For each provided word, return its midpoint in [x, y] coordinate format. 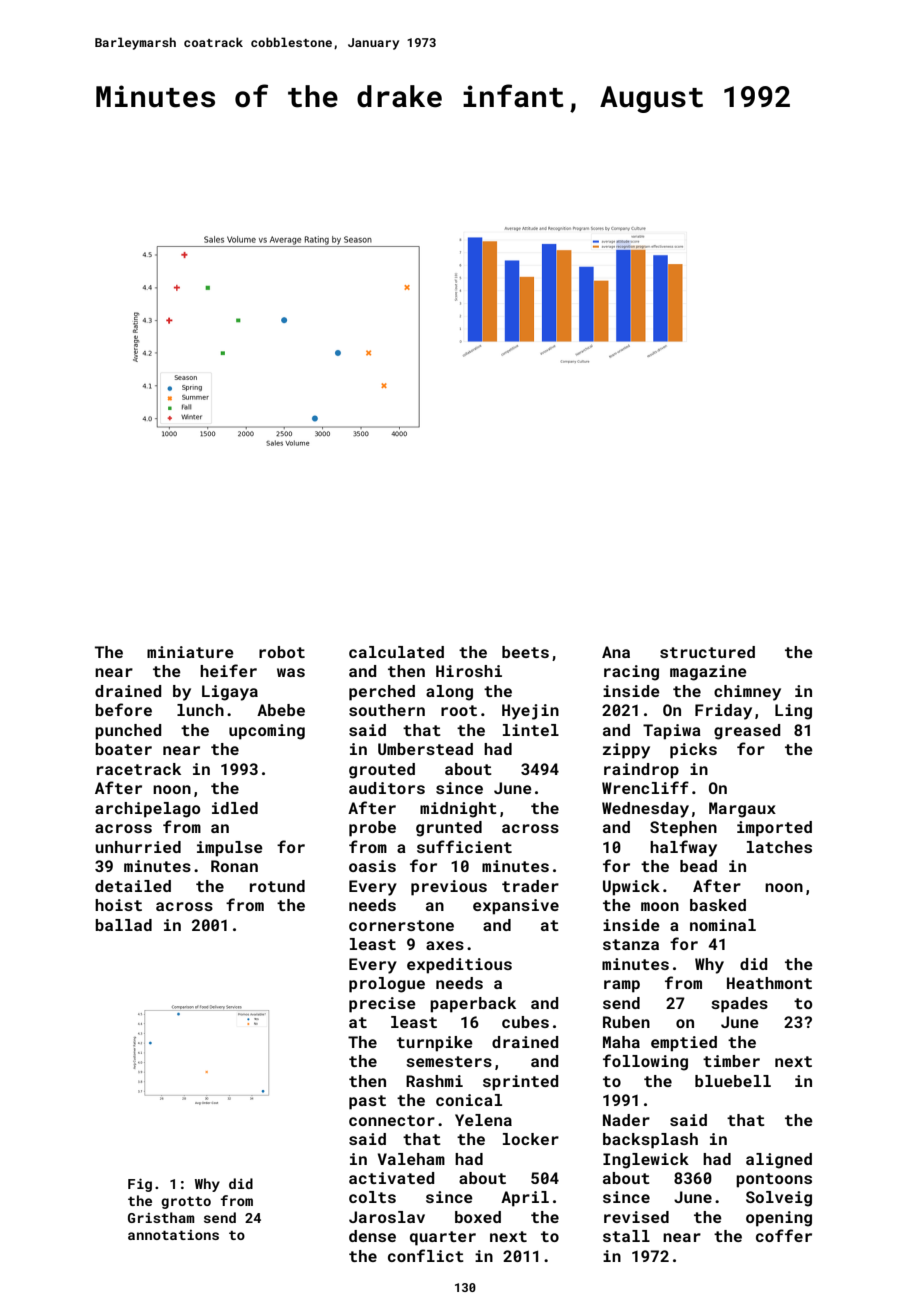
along [449, 693]
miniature [190, 652]
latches [779, 847]
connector [392, 1120]
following [645, 1062]
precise [382, 1005]
